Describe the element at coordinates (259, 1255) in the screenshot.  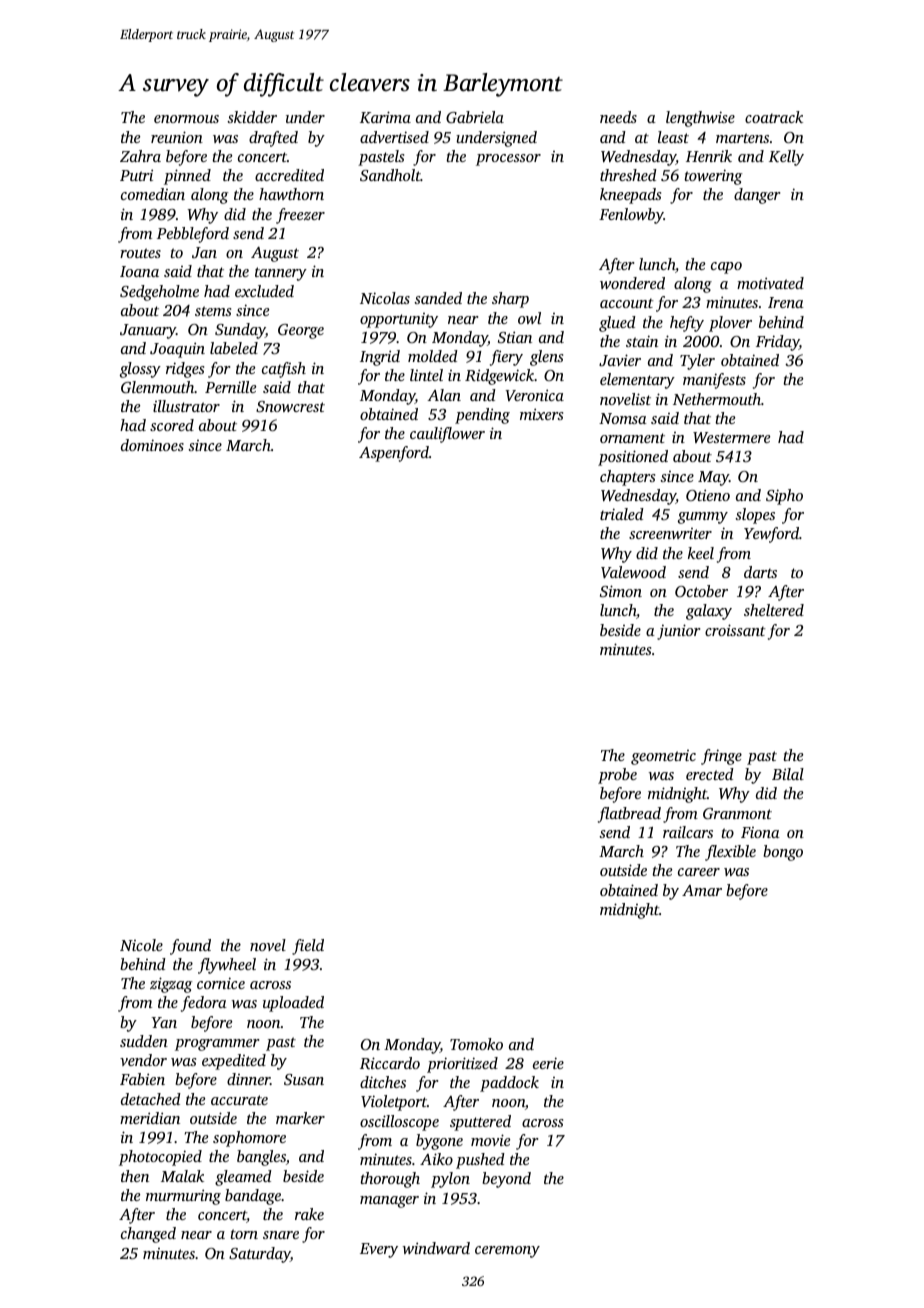
I see `Saturday` at that location.
